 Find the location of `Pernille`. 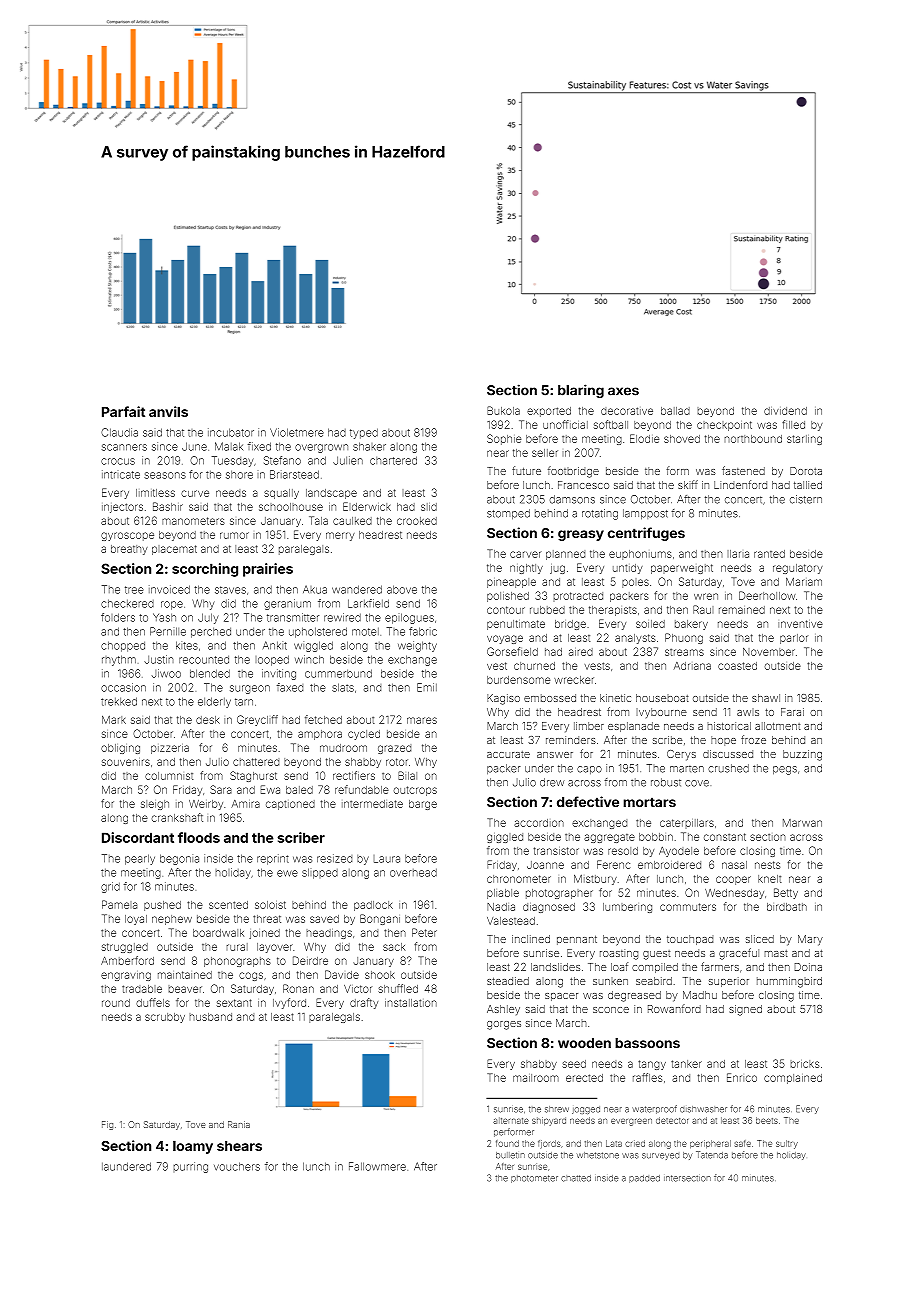

Pernille is located at coordinates (168, 631).
